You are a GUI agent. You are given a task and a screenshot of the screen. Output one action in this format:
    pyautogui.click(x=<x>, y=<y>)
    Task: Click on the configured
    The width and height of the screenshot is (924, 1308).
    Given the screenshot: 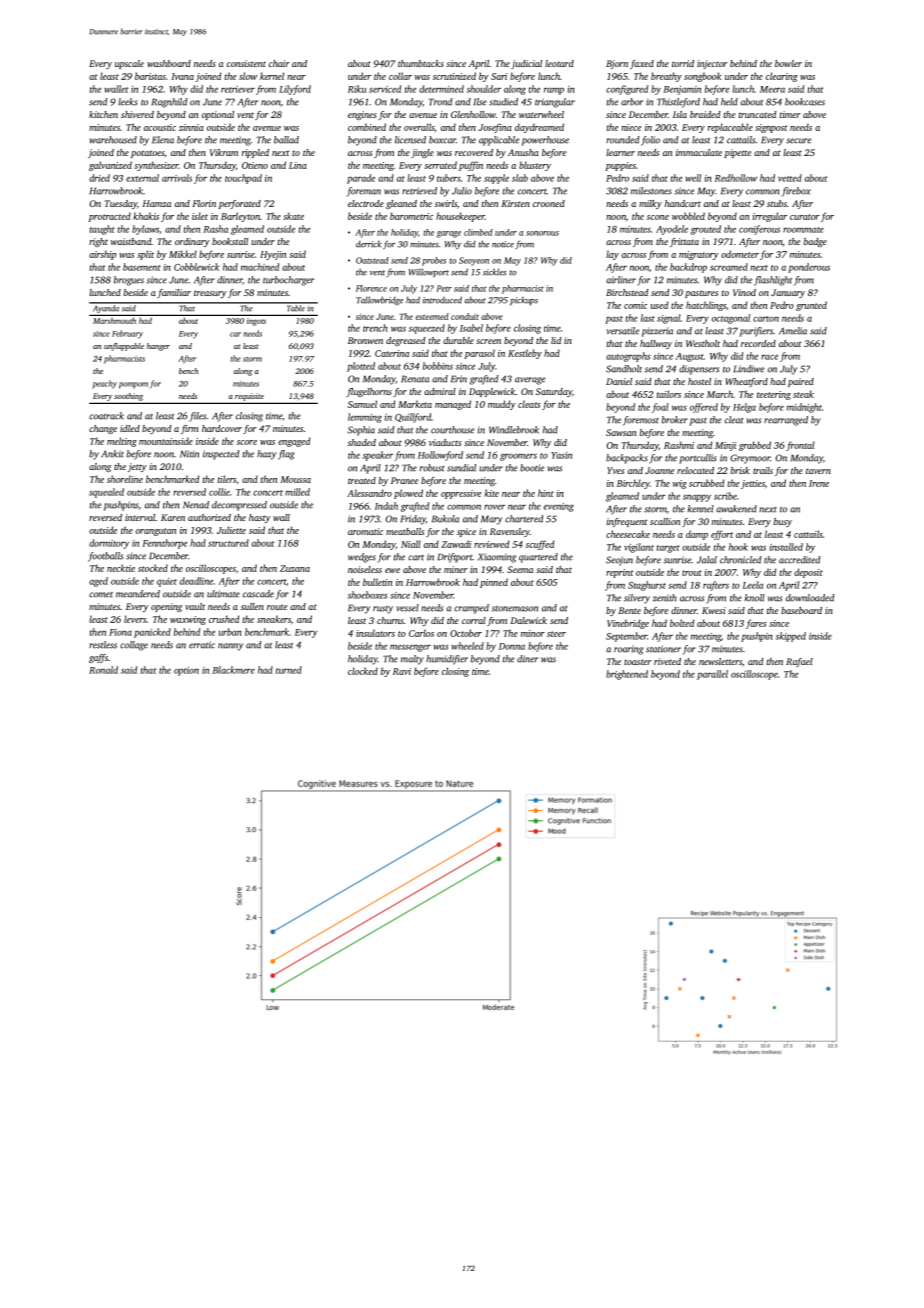 What is the action you would take?
    pyautogui.click(x=627, y=90)
